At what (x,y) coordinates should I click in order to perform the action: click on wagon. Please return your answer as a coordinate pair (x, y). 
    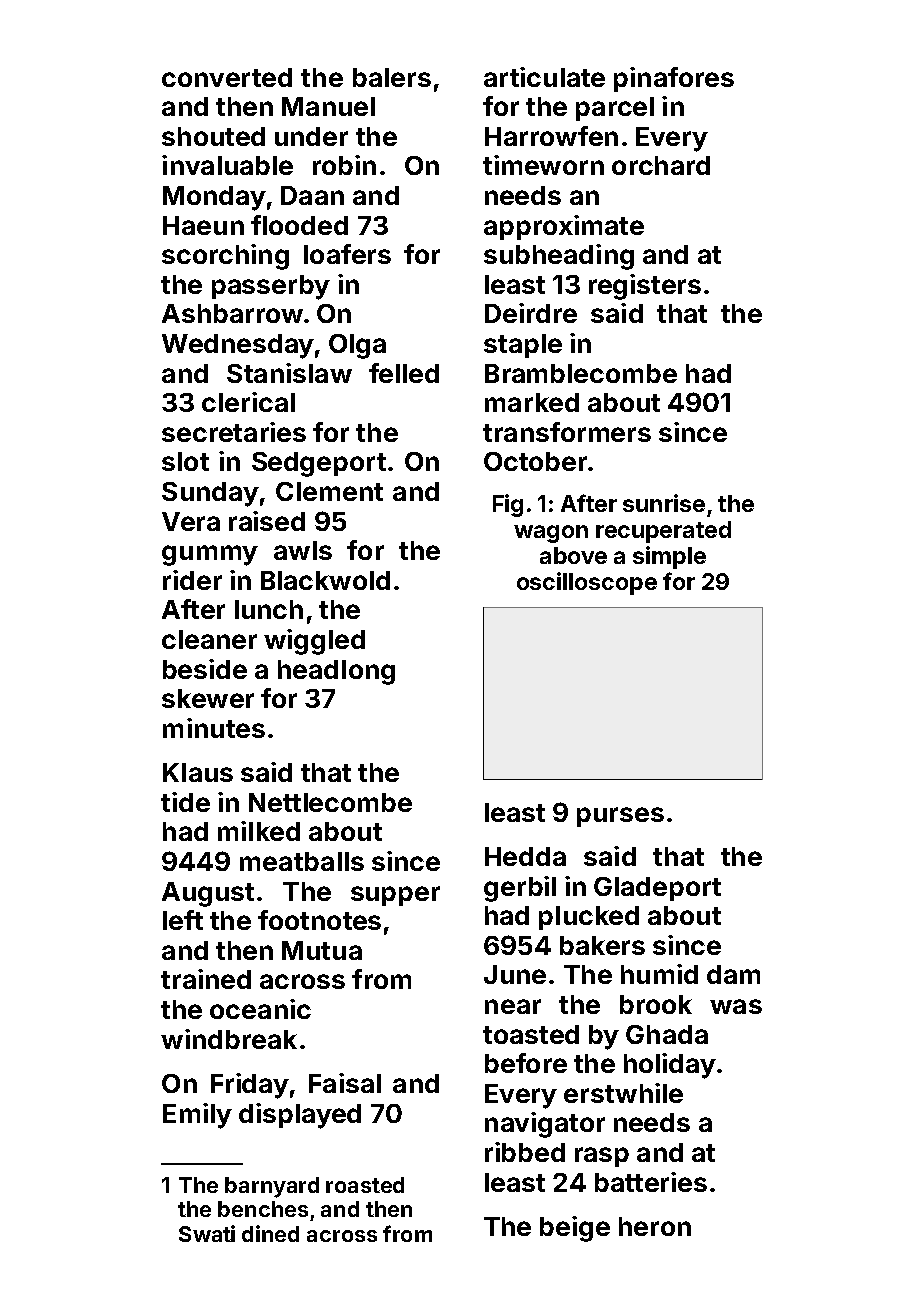
    Looking at the image, I should click on (551, 534).
